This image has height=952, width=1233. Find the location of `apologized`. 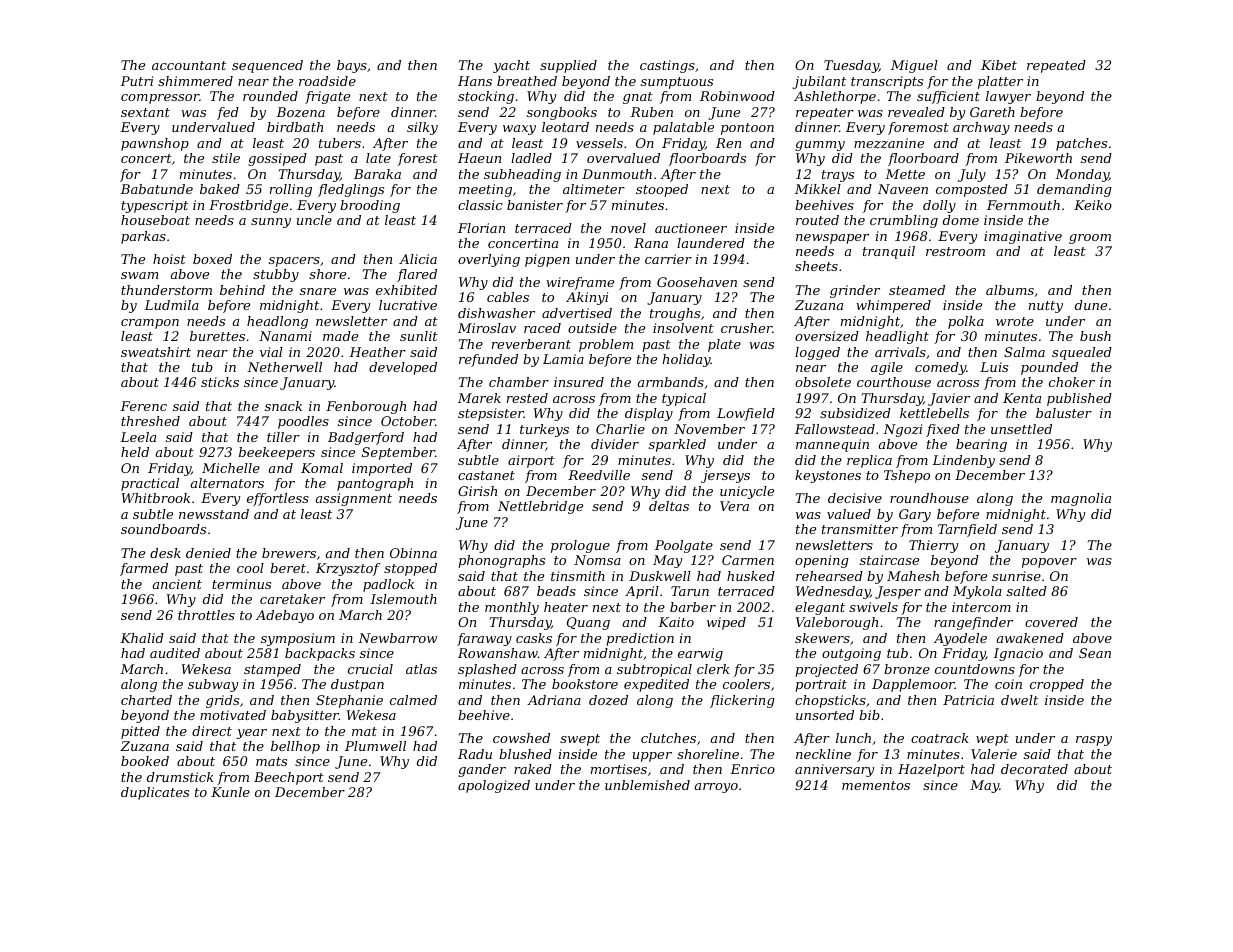

apologized is located at coordinates (494, 786).
